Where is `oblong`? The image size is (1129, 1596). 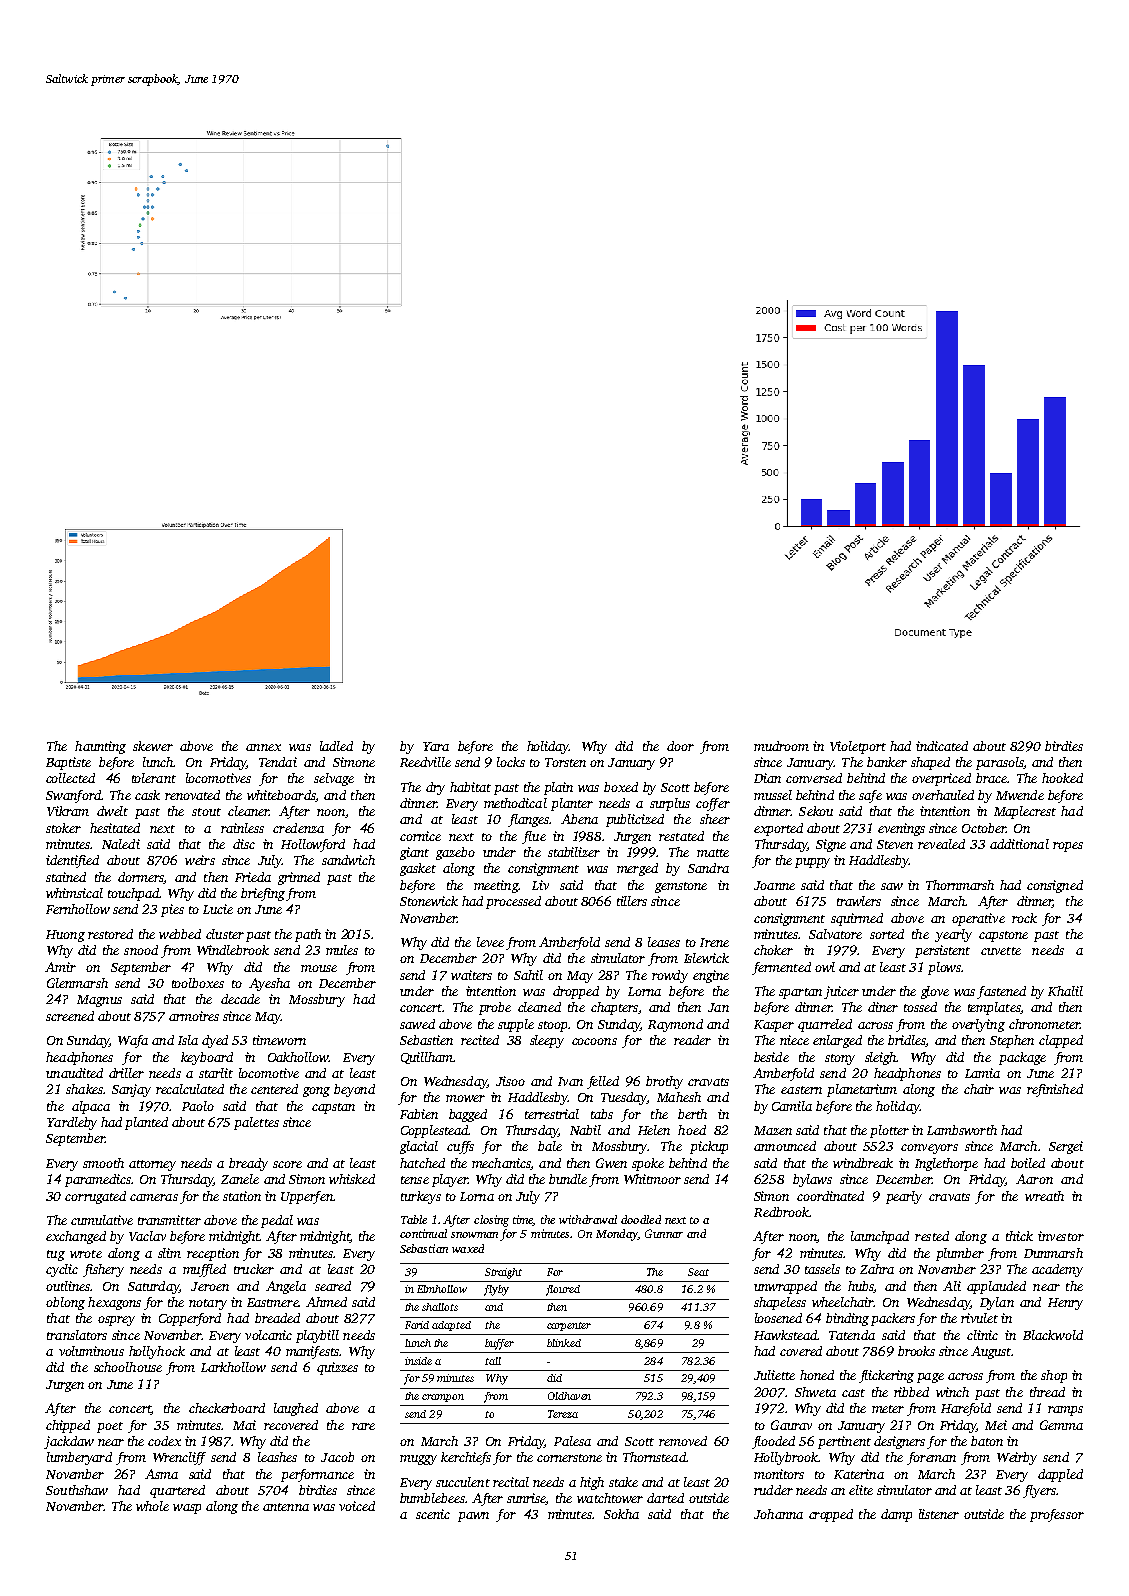
oblong is located at coordinates (65, 1303).
